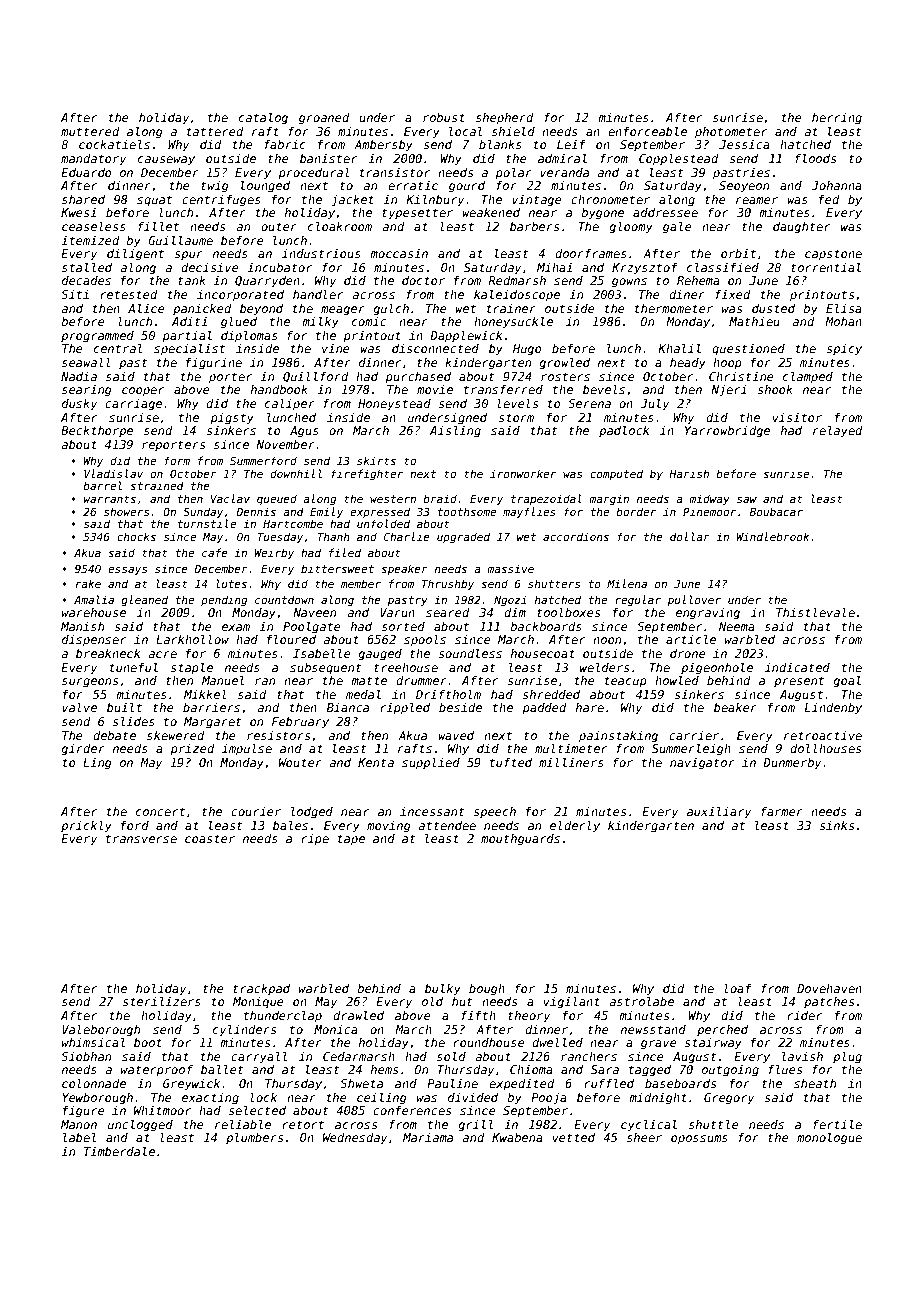 The height and width of the image is (1308, 924). Describe the element at coordinates (505, 119) in the image. I see `shepherd` at that location.
